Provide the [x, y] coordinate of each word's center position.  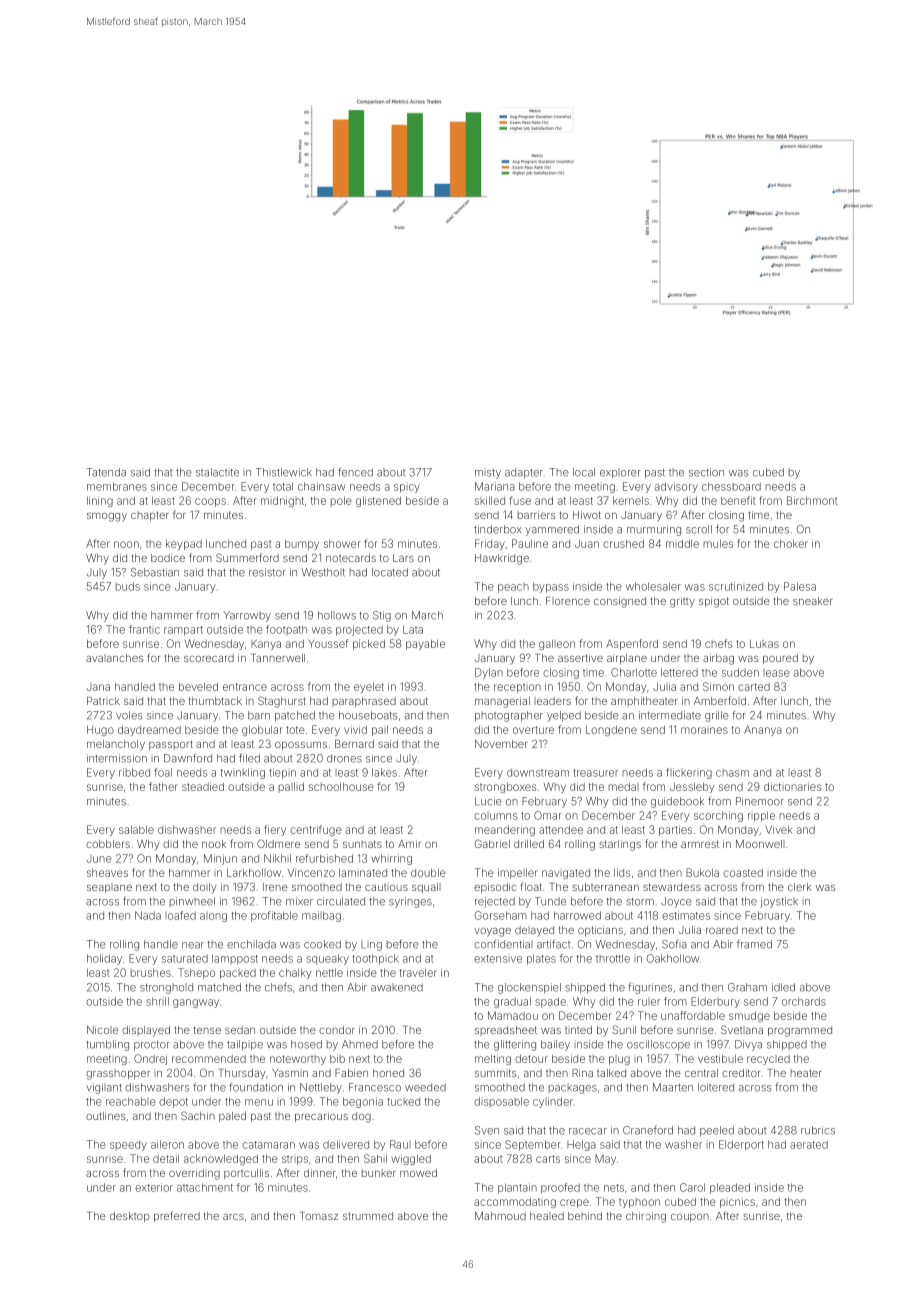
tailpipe [245, 1045]
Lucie [488, 801]
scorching [718, 816]
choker [791, 544]
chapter [150, 516]
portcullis [246, 1174]
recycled [768, 1060]
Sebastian [155, 572]
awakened [397, 987]
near [193, 945]
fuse [520, 500]
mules [718, 544]
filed [249, 758]
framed [754, 944]
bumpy [302, 545]
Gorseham [501, 915]
